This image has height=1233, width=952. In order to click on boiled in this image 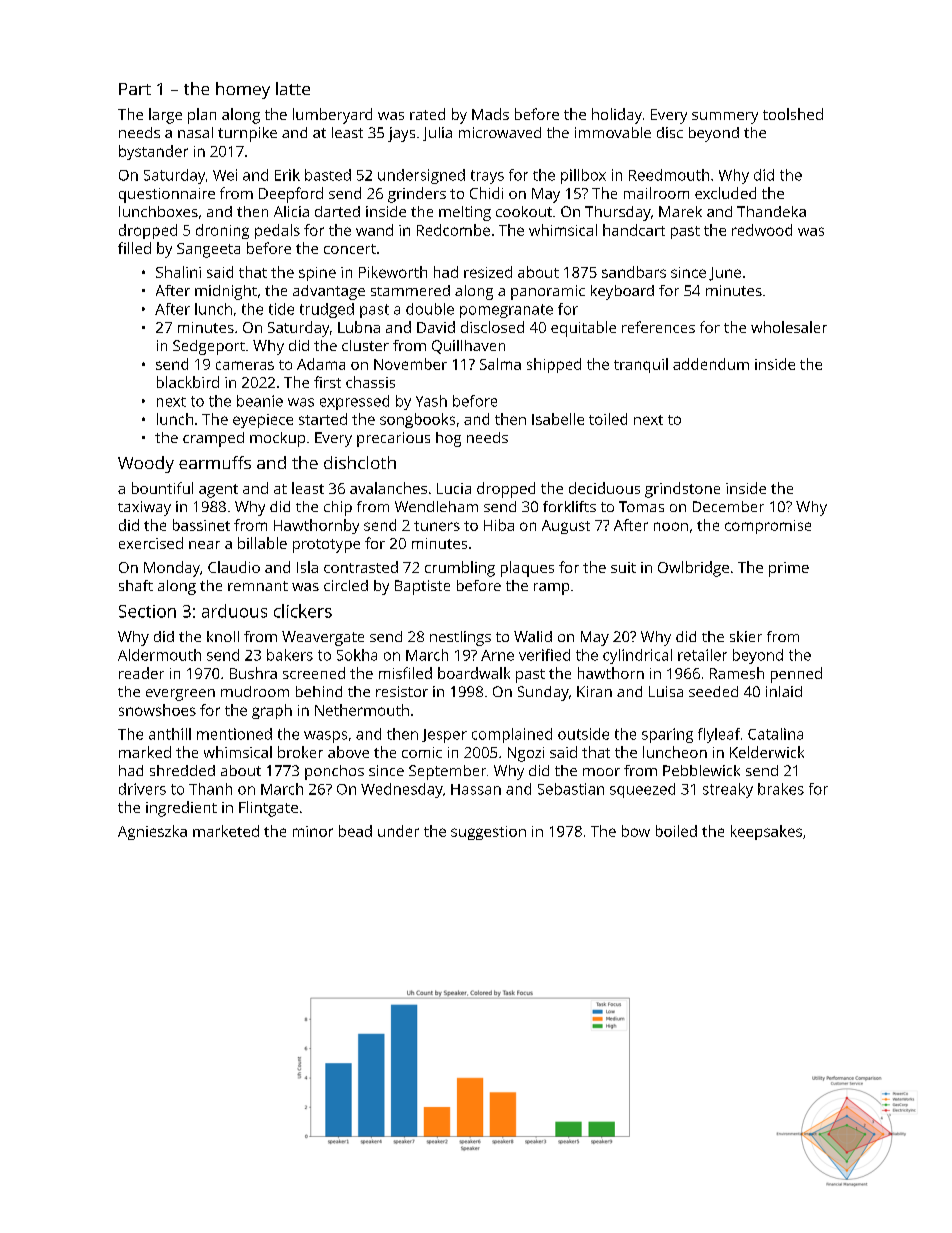, I will do `click(676, 831)`.
